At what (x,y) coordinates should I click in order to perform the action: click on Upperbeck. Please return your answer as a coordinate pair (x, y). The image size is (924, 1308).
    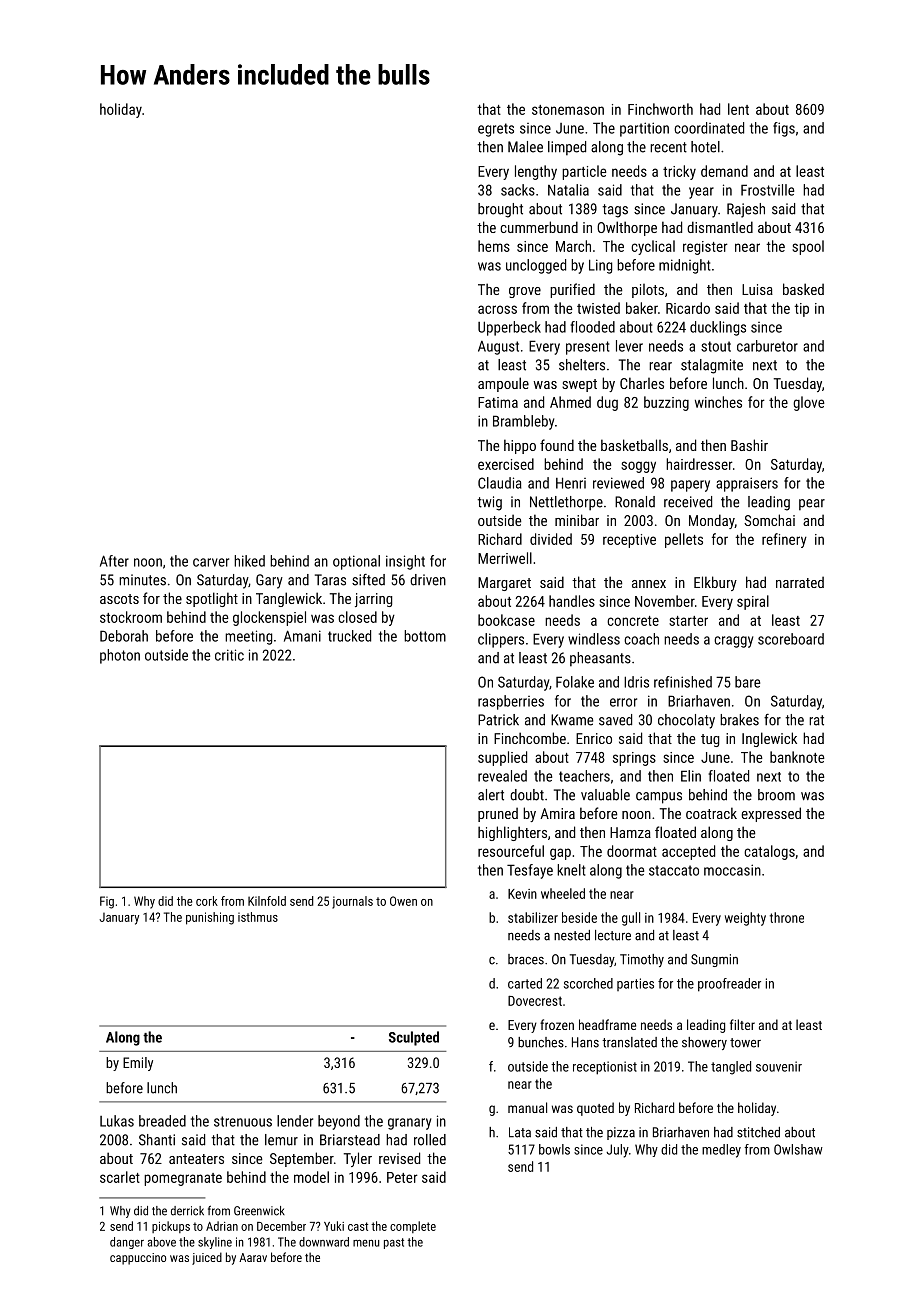
    Looking at the image, I should click on (509, 328).
